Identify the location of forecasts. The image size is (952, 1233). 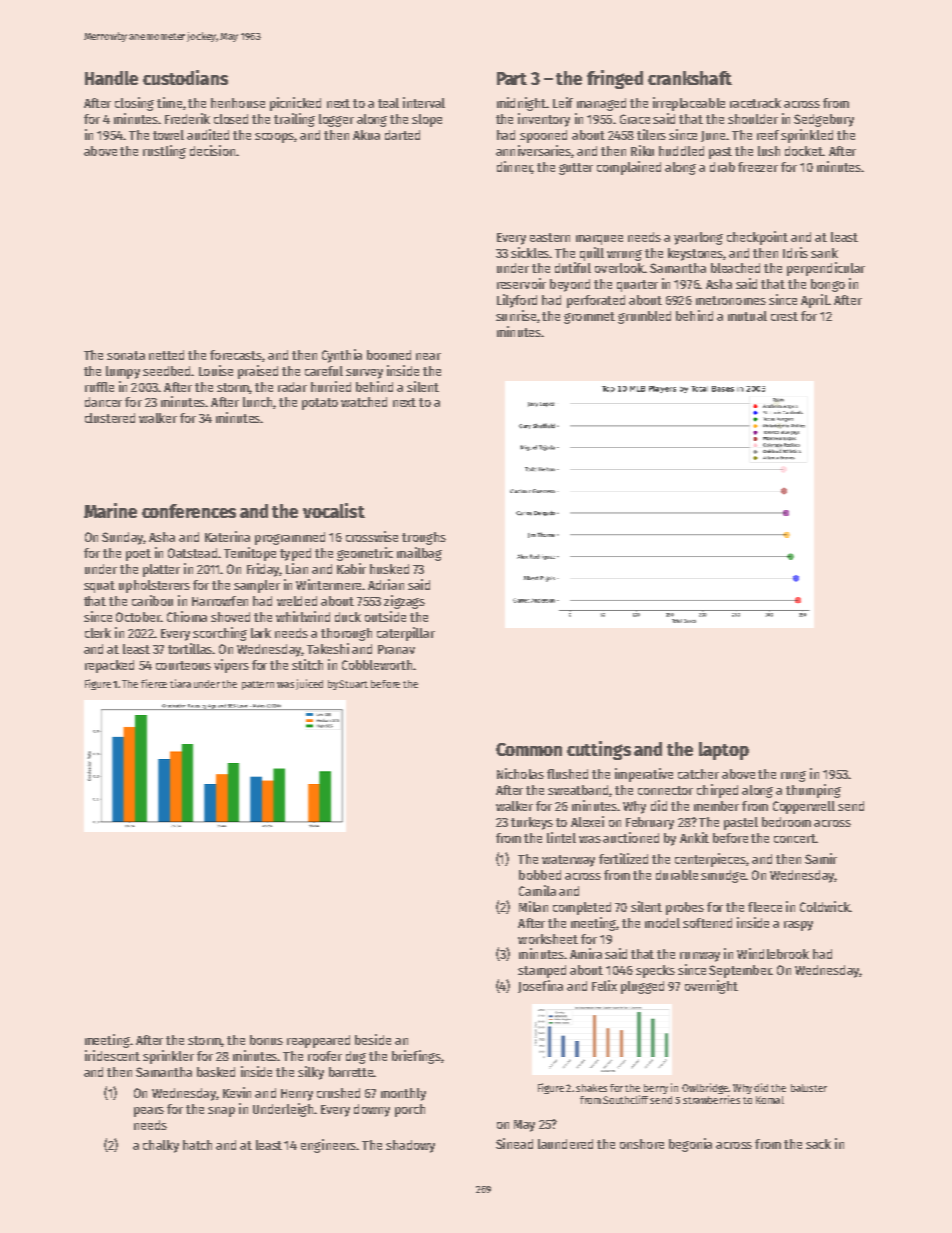
(236, 355).
